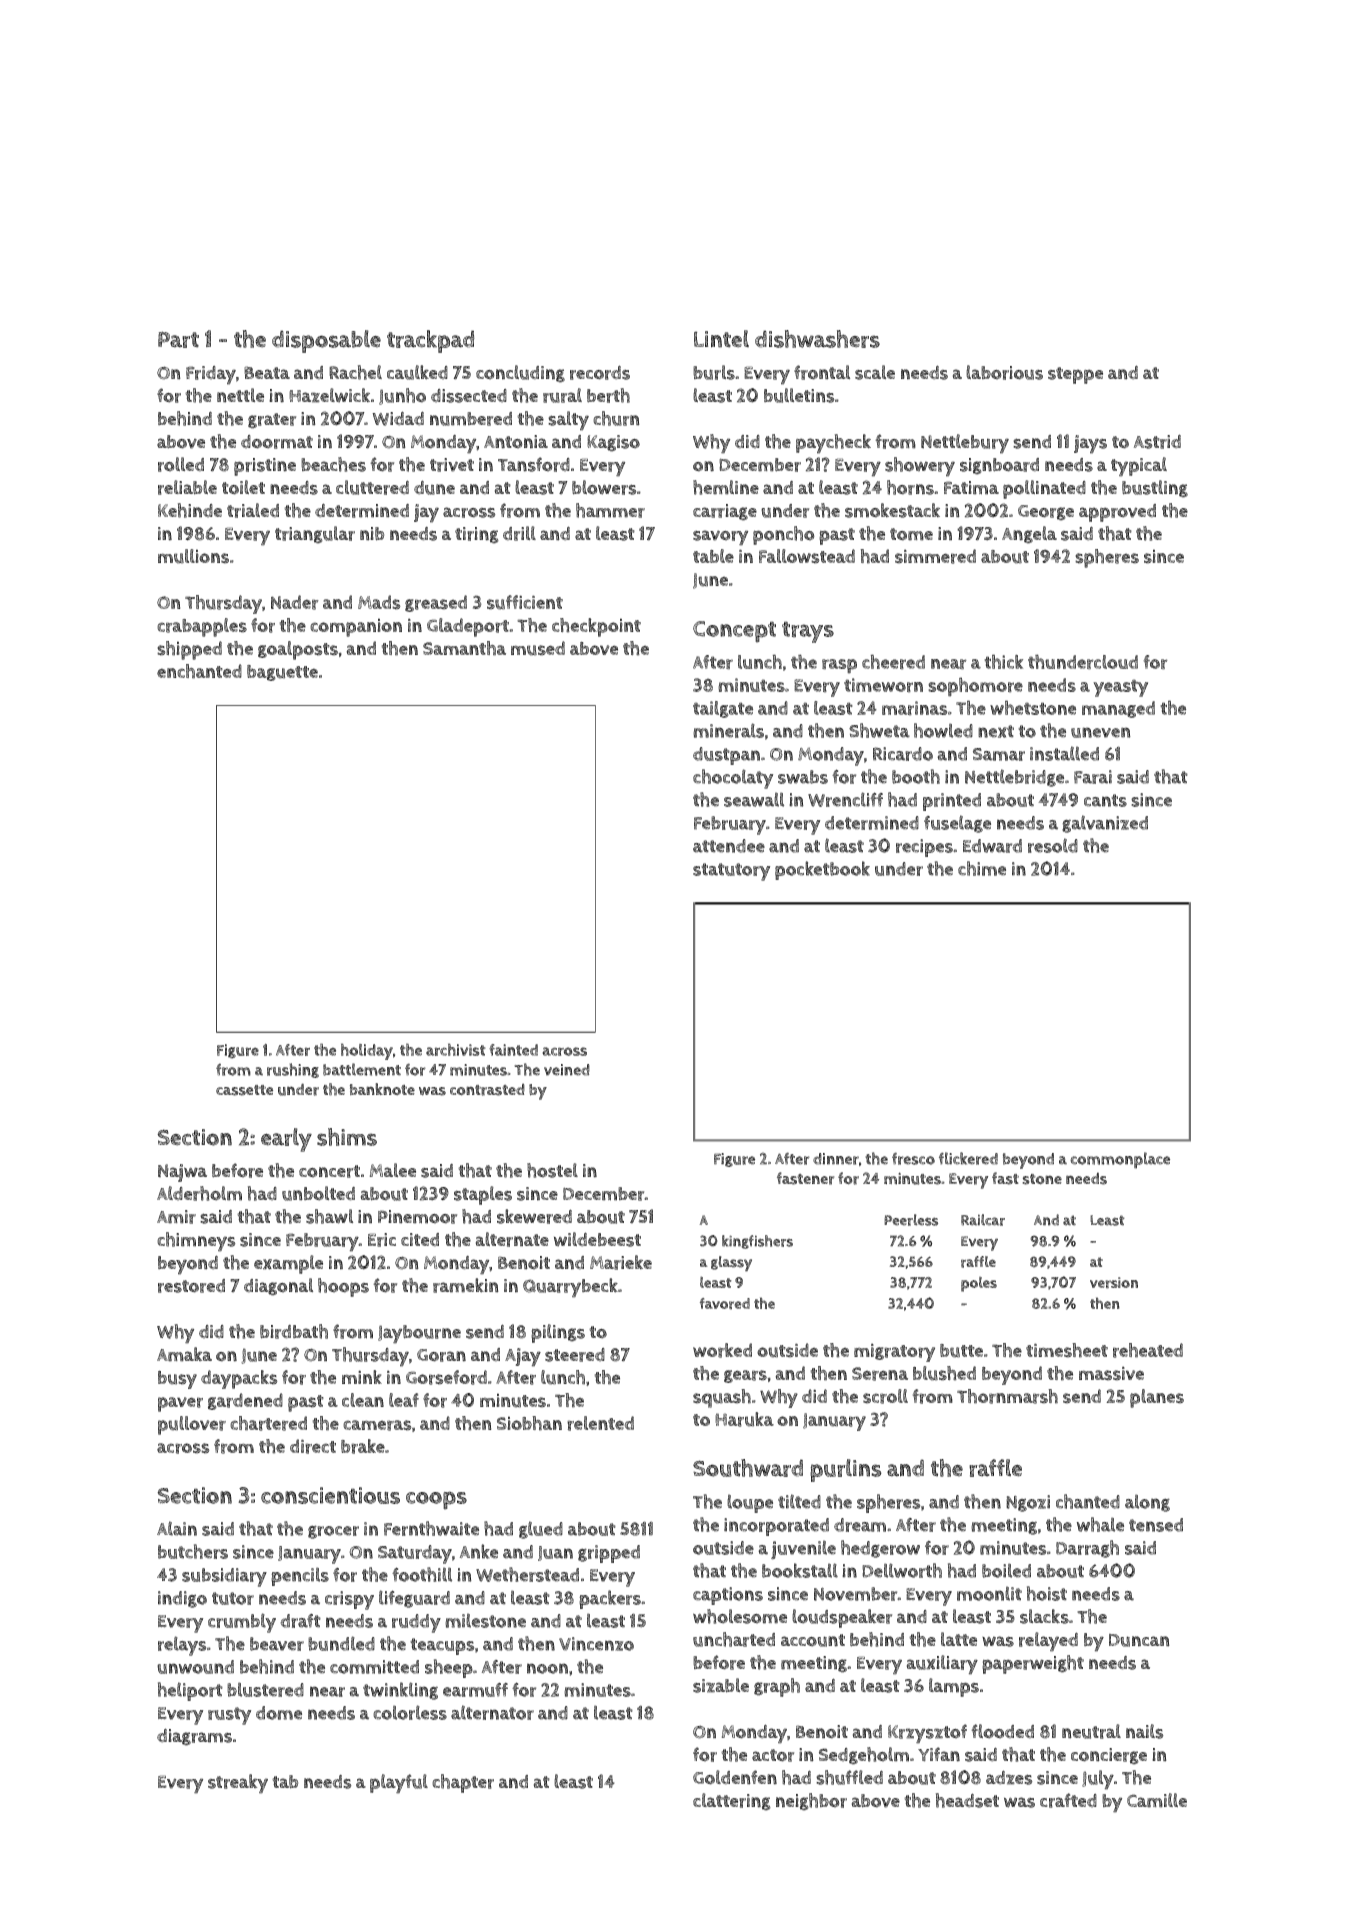 This screenshot has height=1906, width=1348. Describe the element at coordinates (600, 372) in the screenshot. I see `records` at that location.
